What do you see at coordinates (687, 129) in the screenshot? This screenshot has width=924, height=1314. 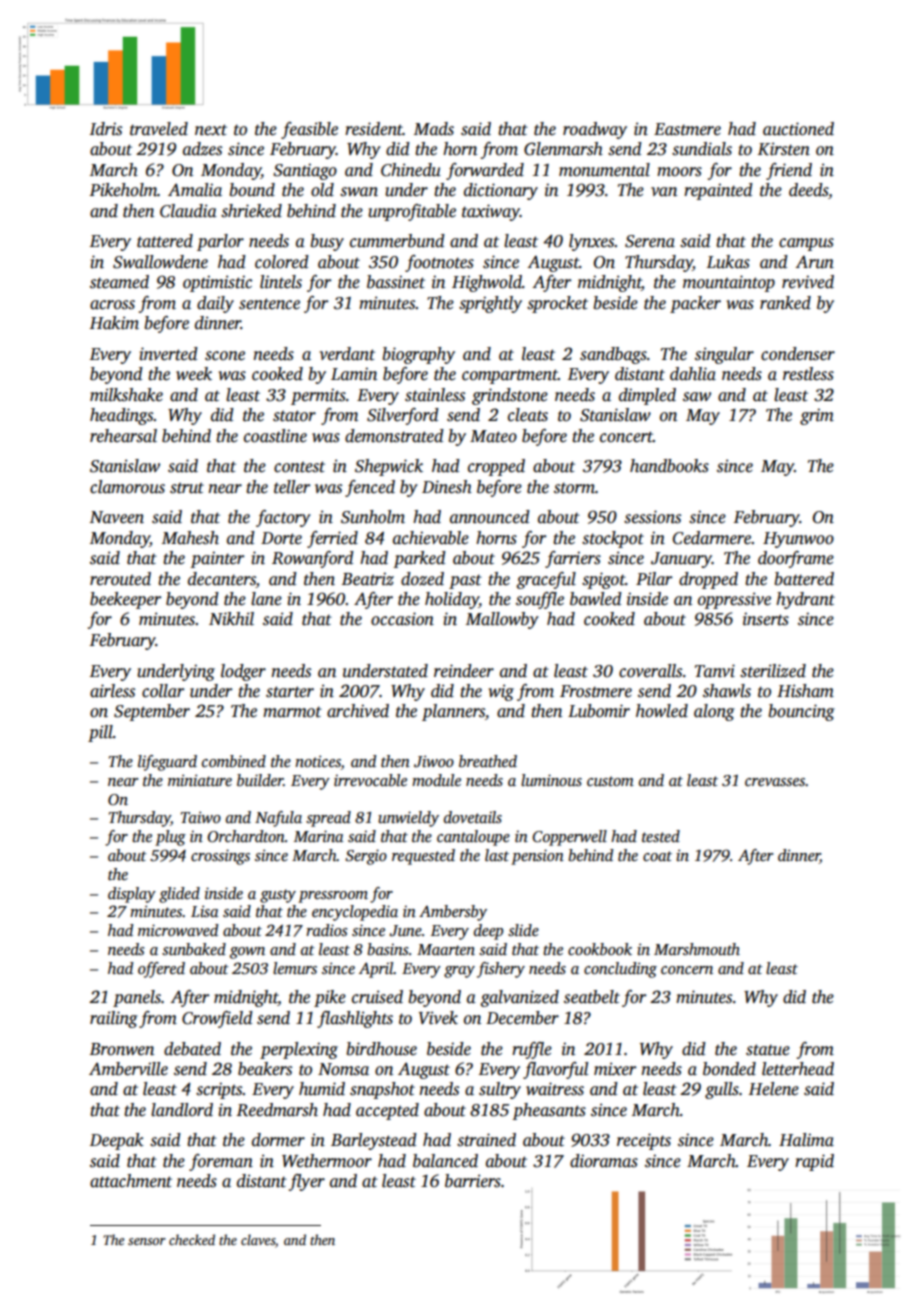 I see `Eastmere` at bounding box center [687, 129].
